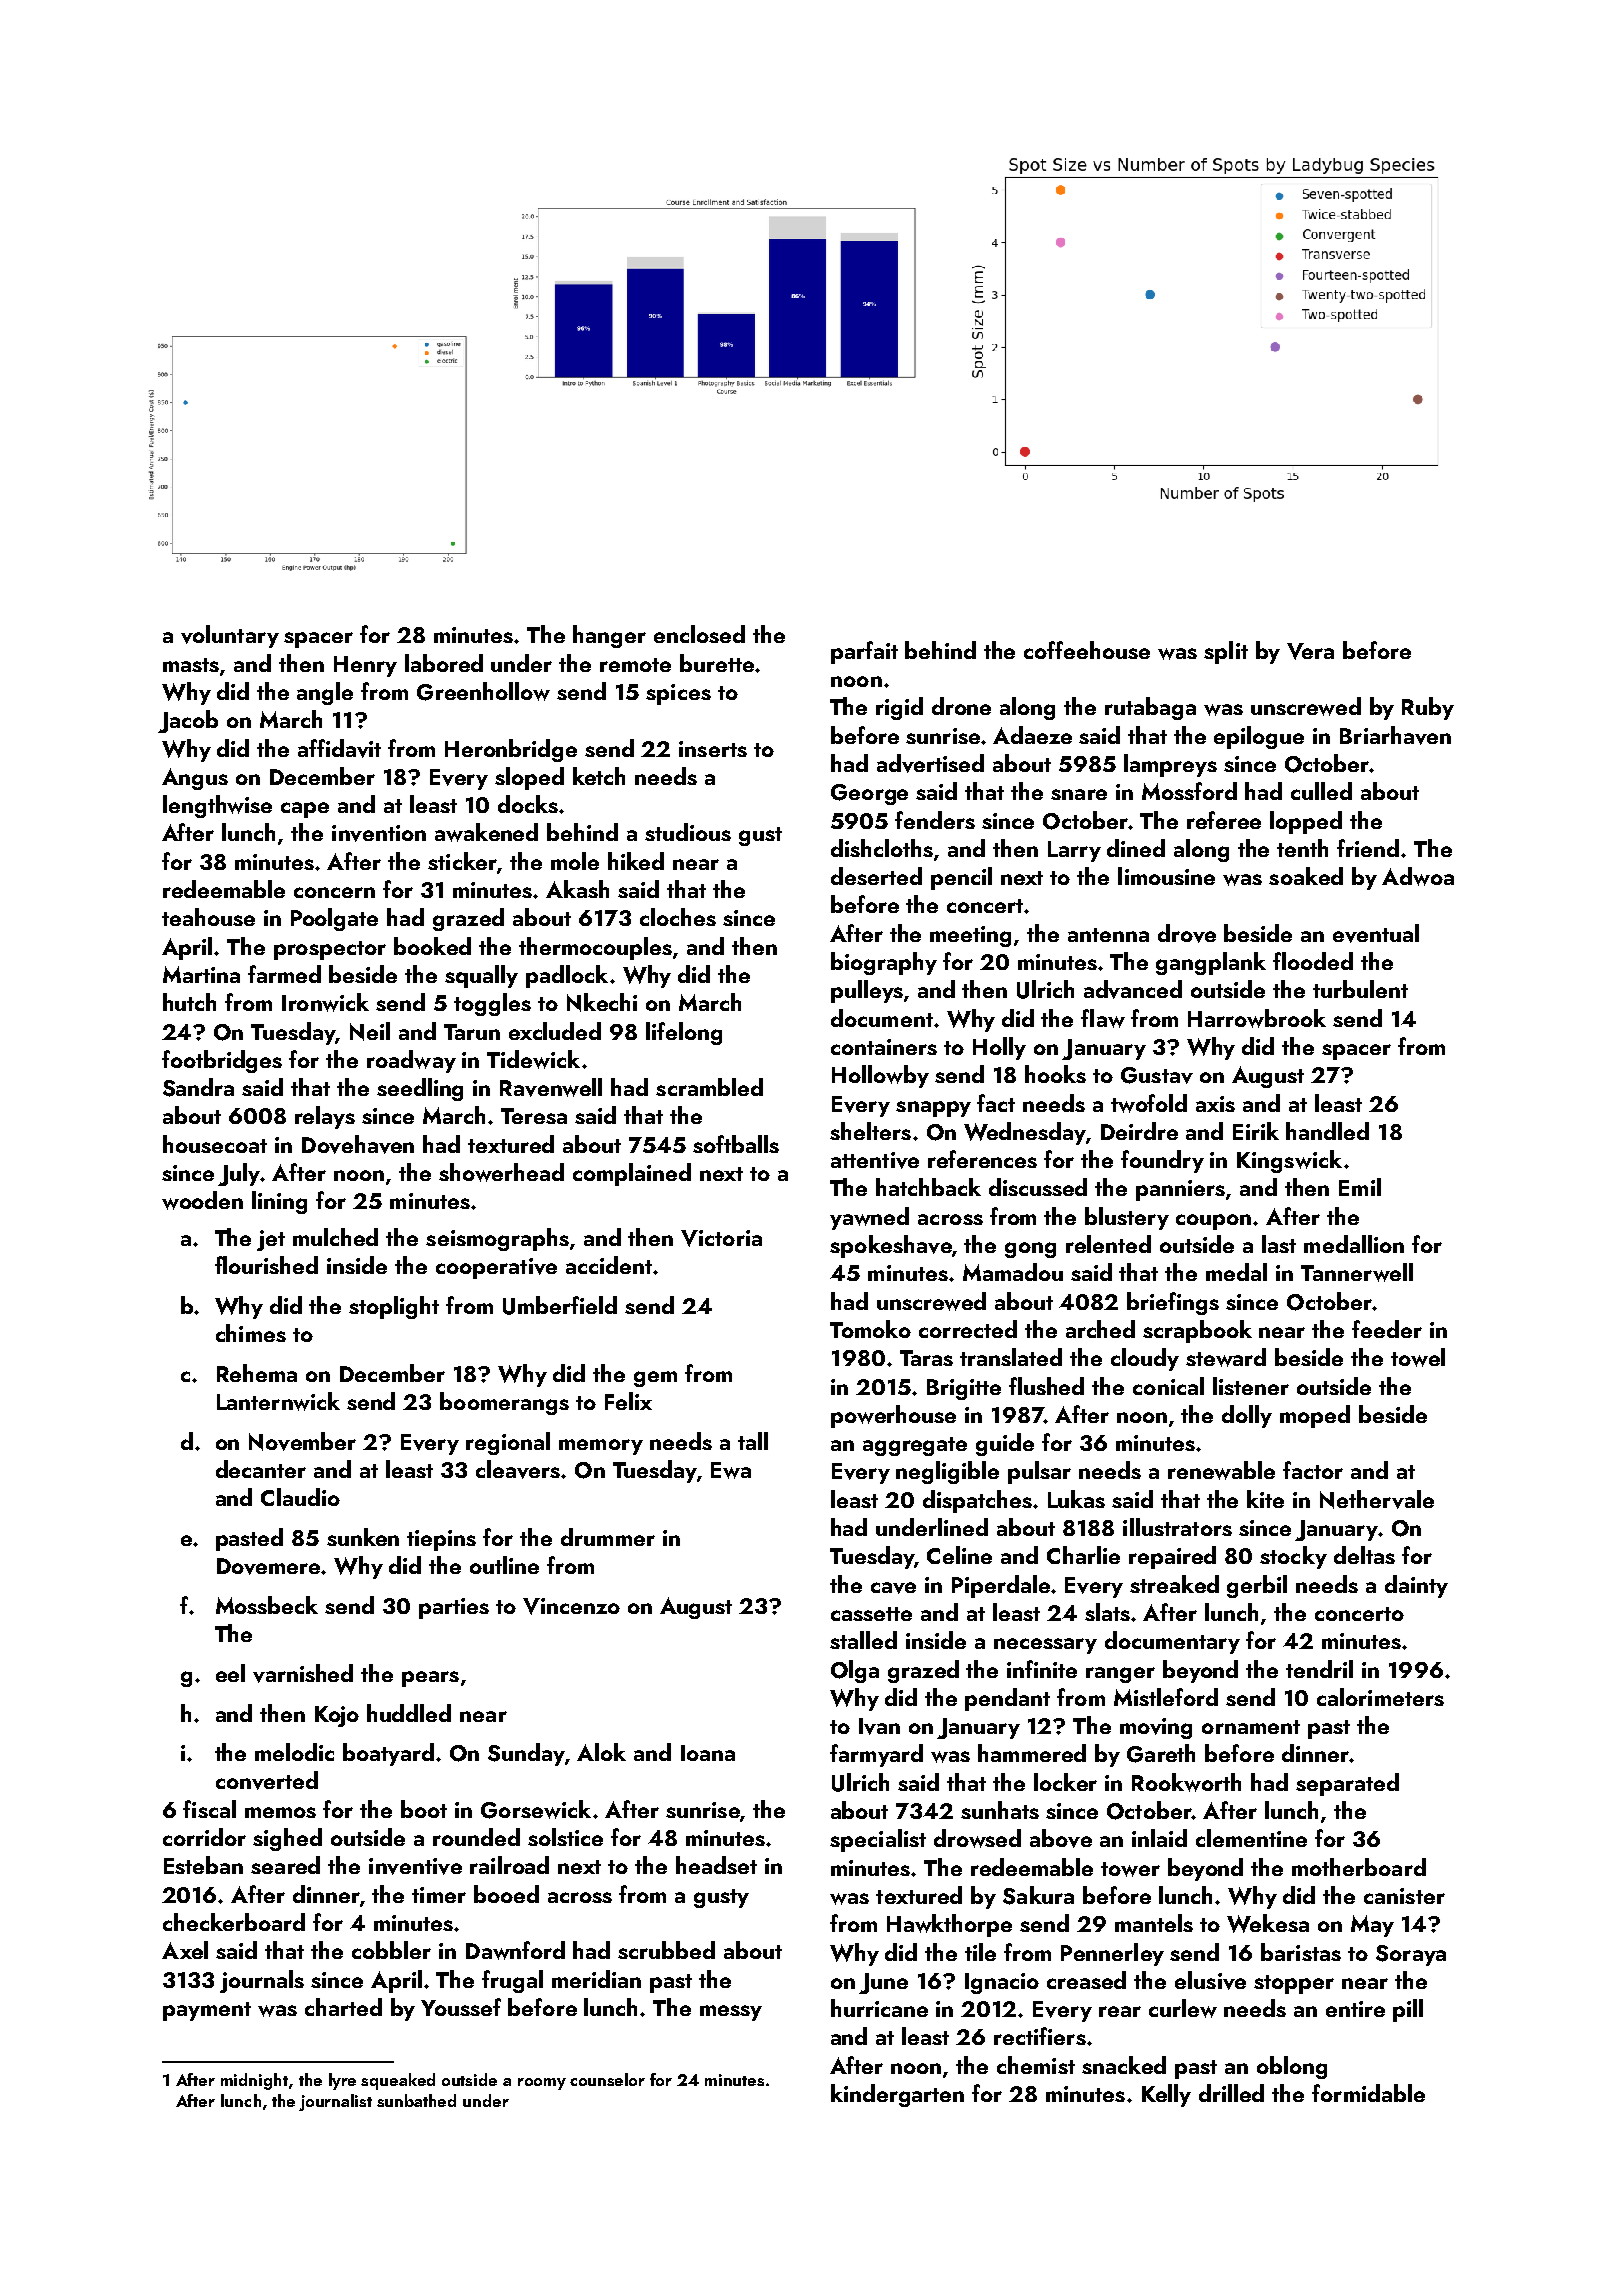 The height and width of the page is (2292, 1620). Describe the element at coordinates (195, 779) in the page. I see `Angus` at that location.
